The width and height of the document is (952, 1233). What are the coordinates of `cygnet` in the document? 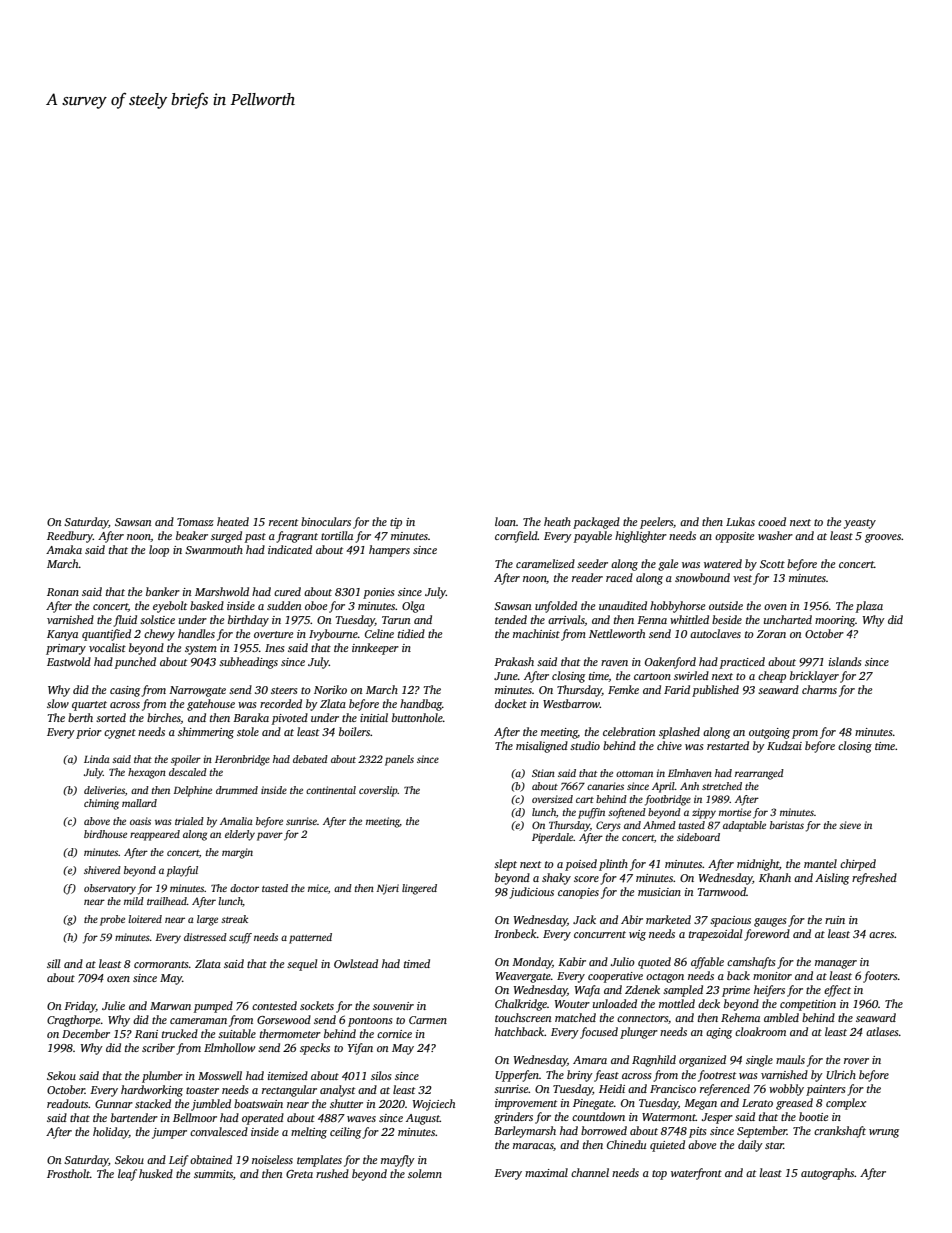 It's located at (120, 734).
